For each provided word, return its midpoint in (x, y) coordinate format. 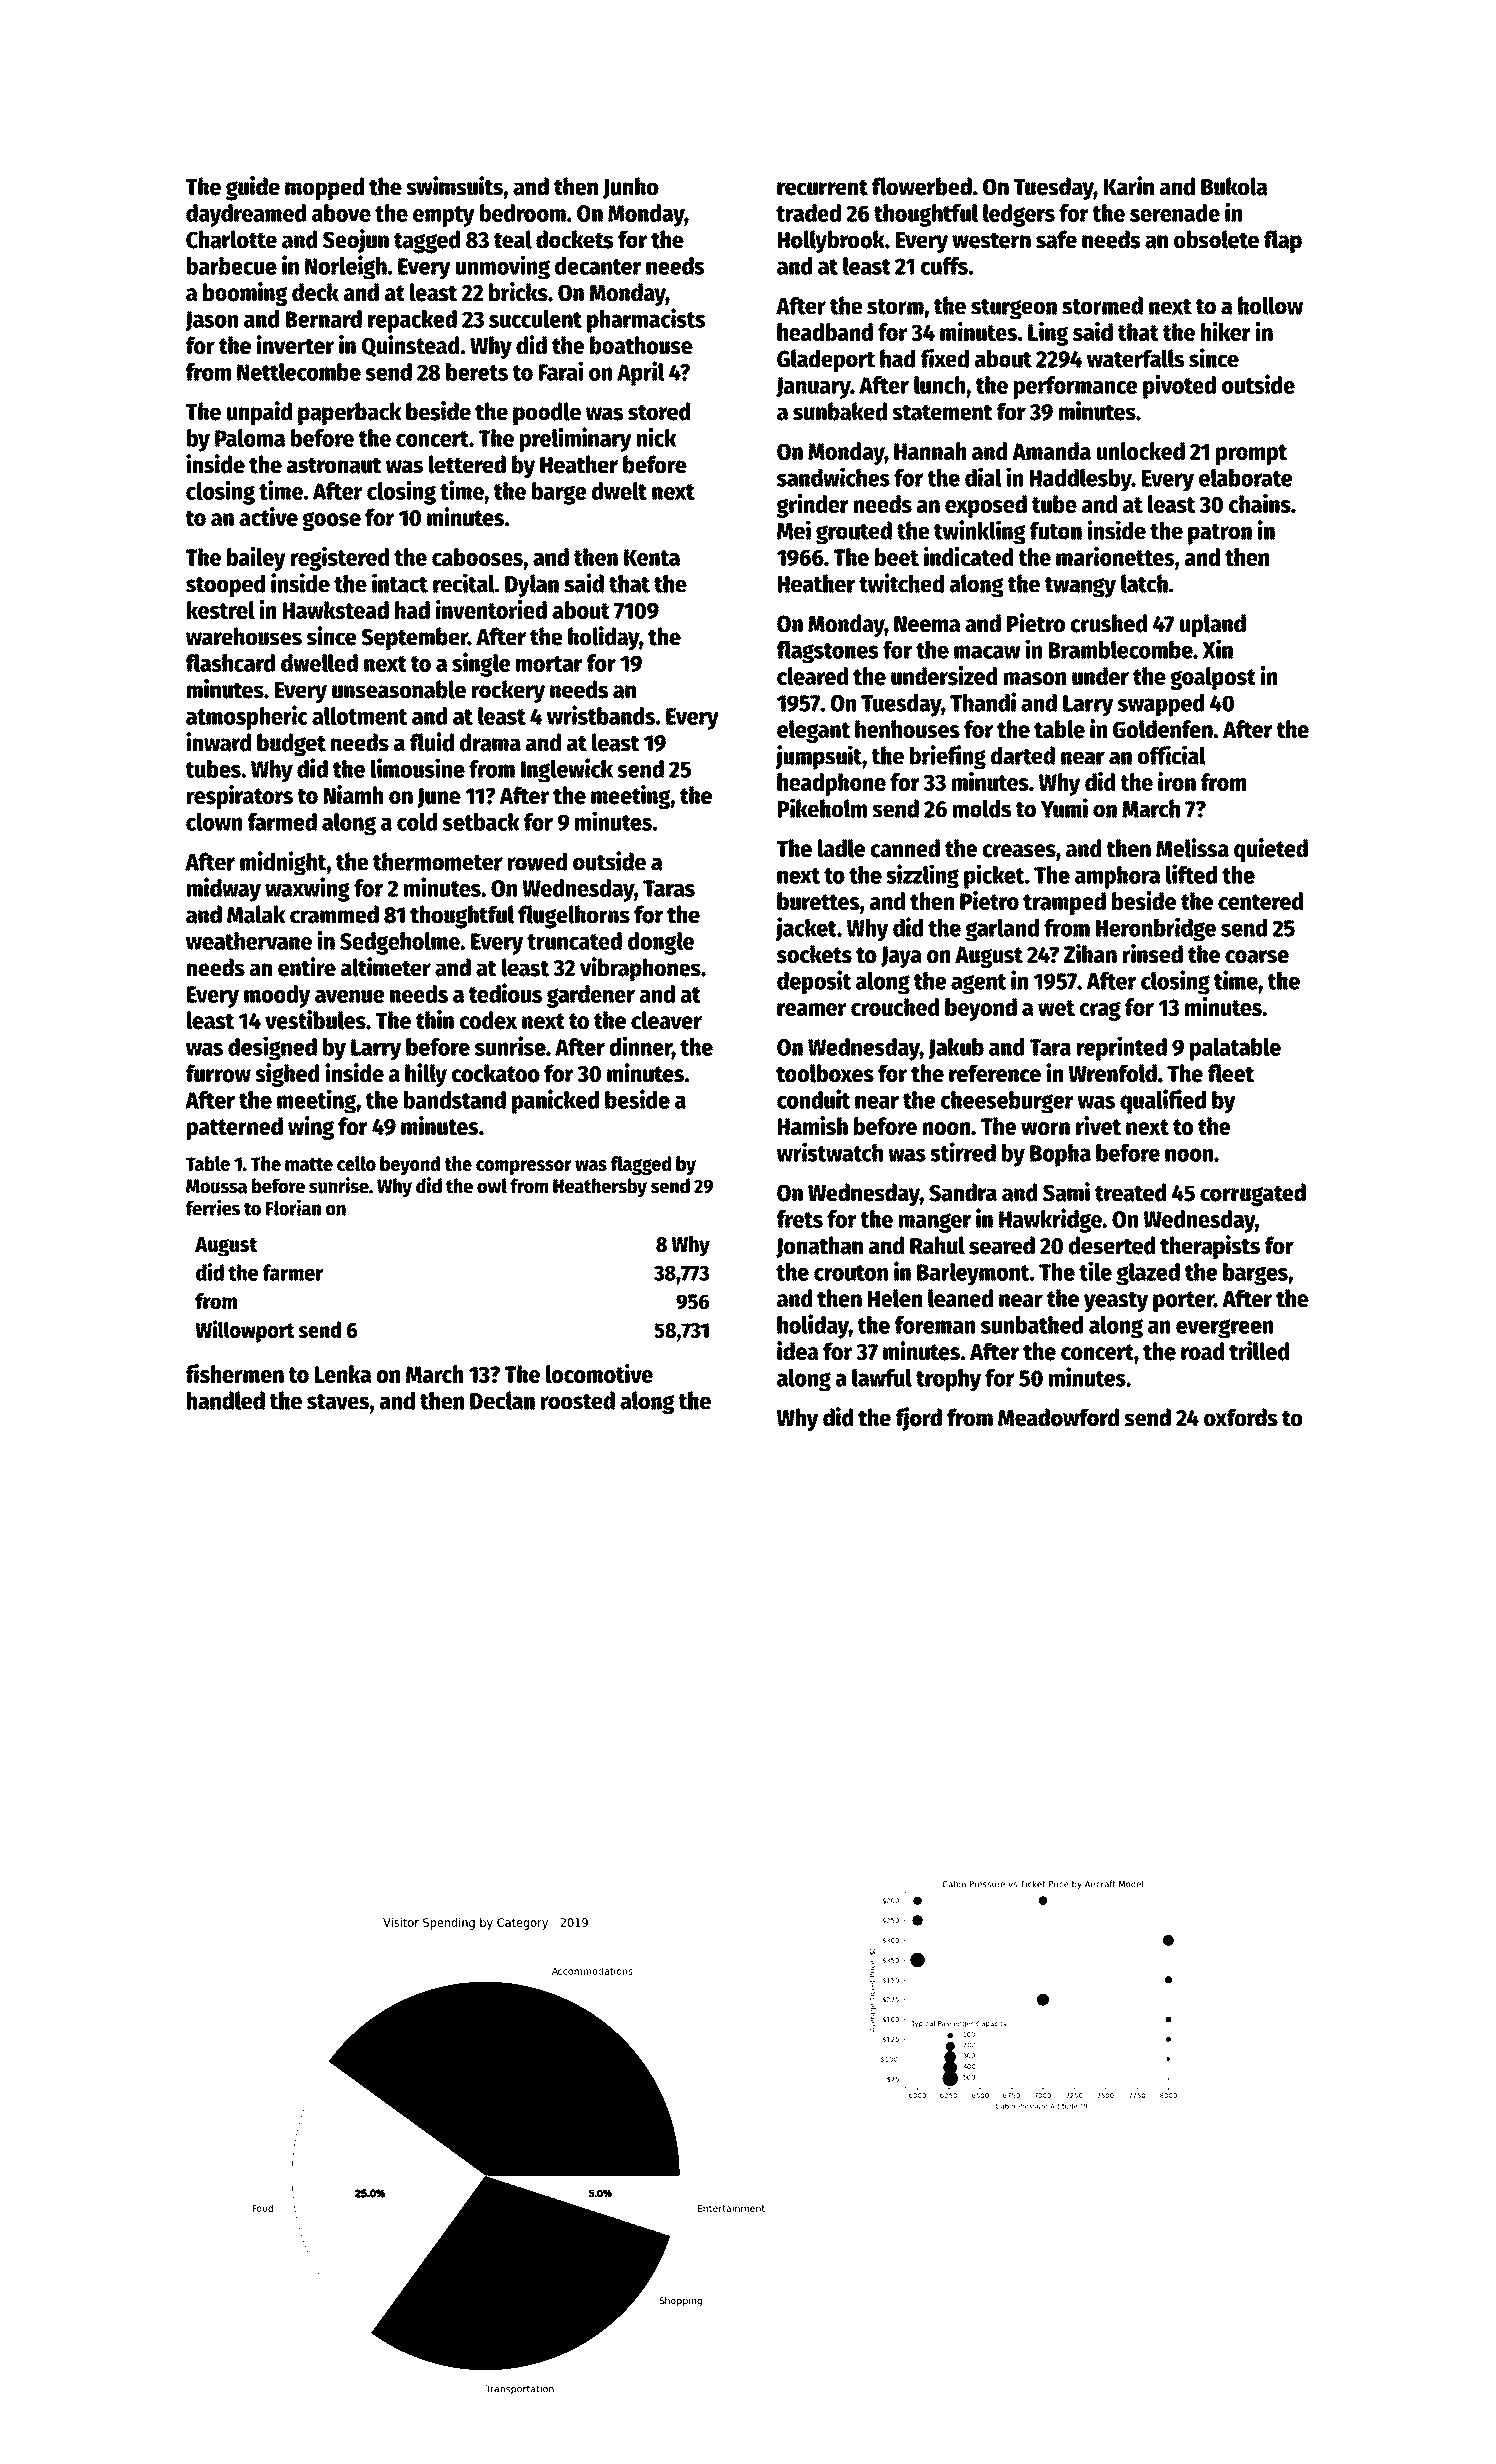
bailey (256, 559)
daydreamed (246, 215)
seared (1002, 1245)
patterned (235, 1128)
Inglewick (567, 770)
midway (224, 889)
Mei (794, 530)
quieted (1271, 850)
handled (226, 1400)
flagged (641, 1165)
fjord (919, 1419)
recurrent (822, 187)
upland (1213, 625)
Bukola (1234, 186)
